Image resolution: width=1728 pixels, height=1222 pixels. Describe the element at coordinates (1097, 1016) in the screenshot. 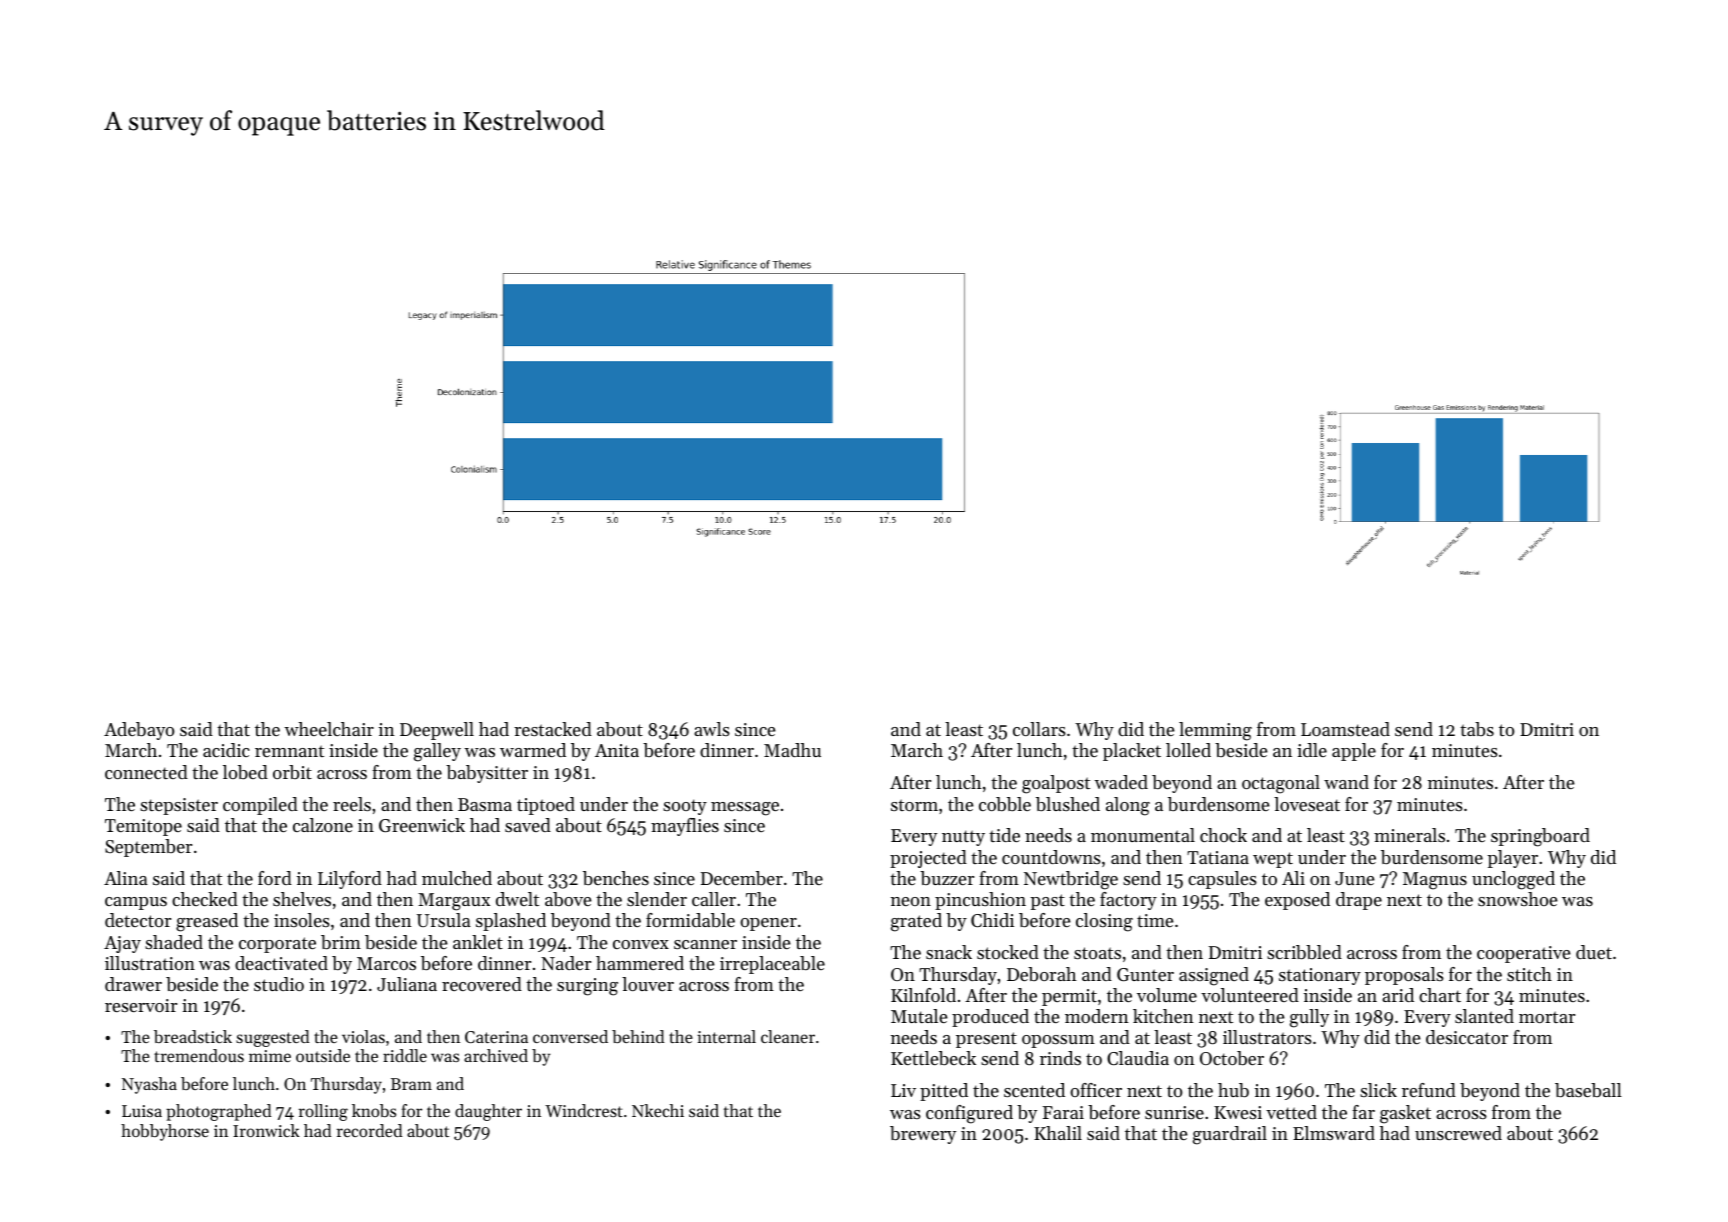

I see `modern` at that location.
